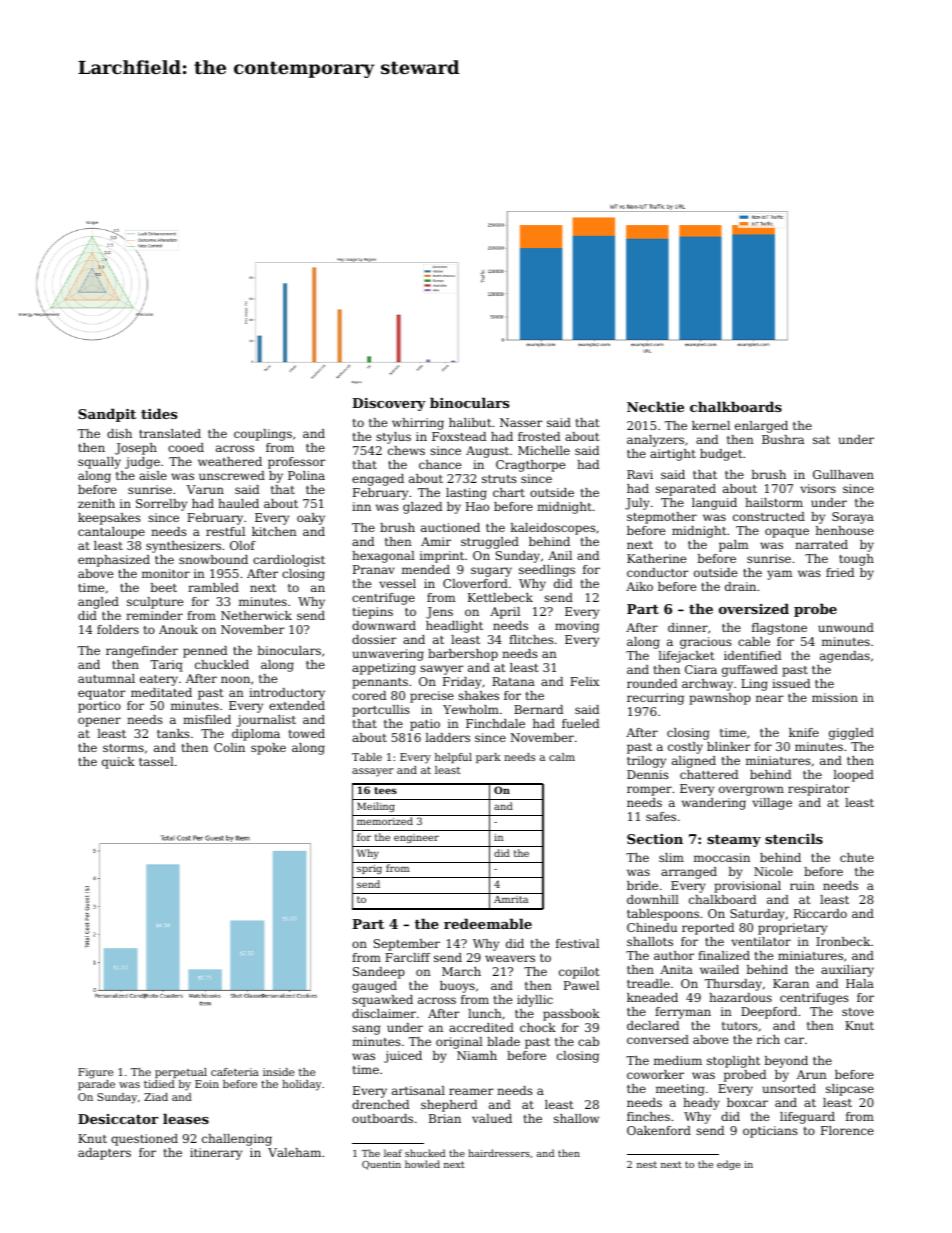 Image resolution: width=952 pixels, height=1233 pixels. I want to click on towed, so click(307, 733).
